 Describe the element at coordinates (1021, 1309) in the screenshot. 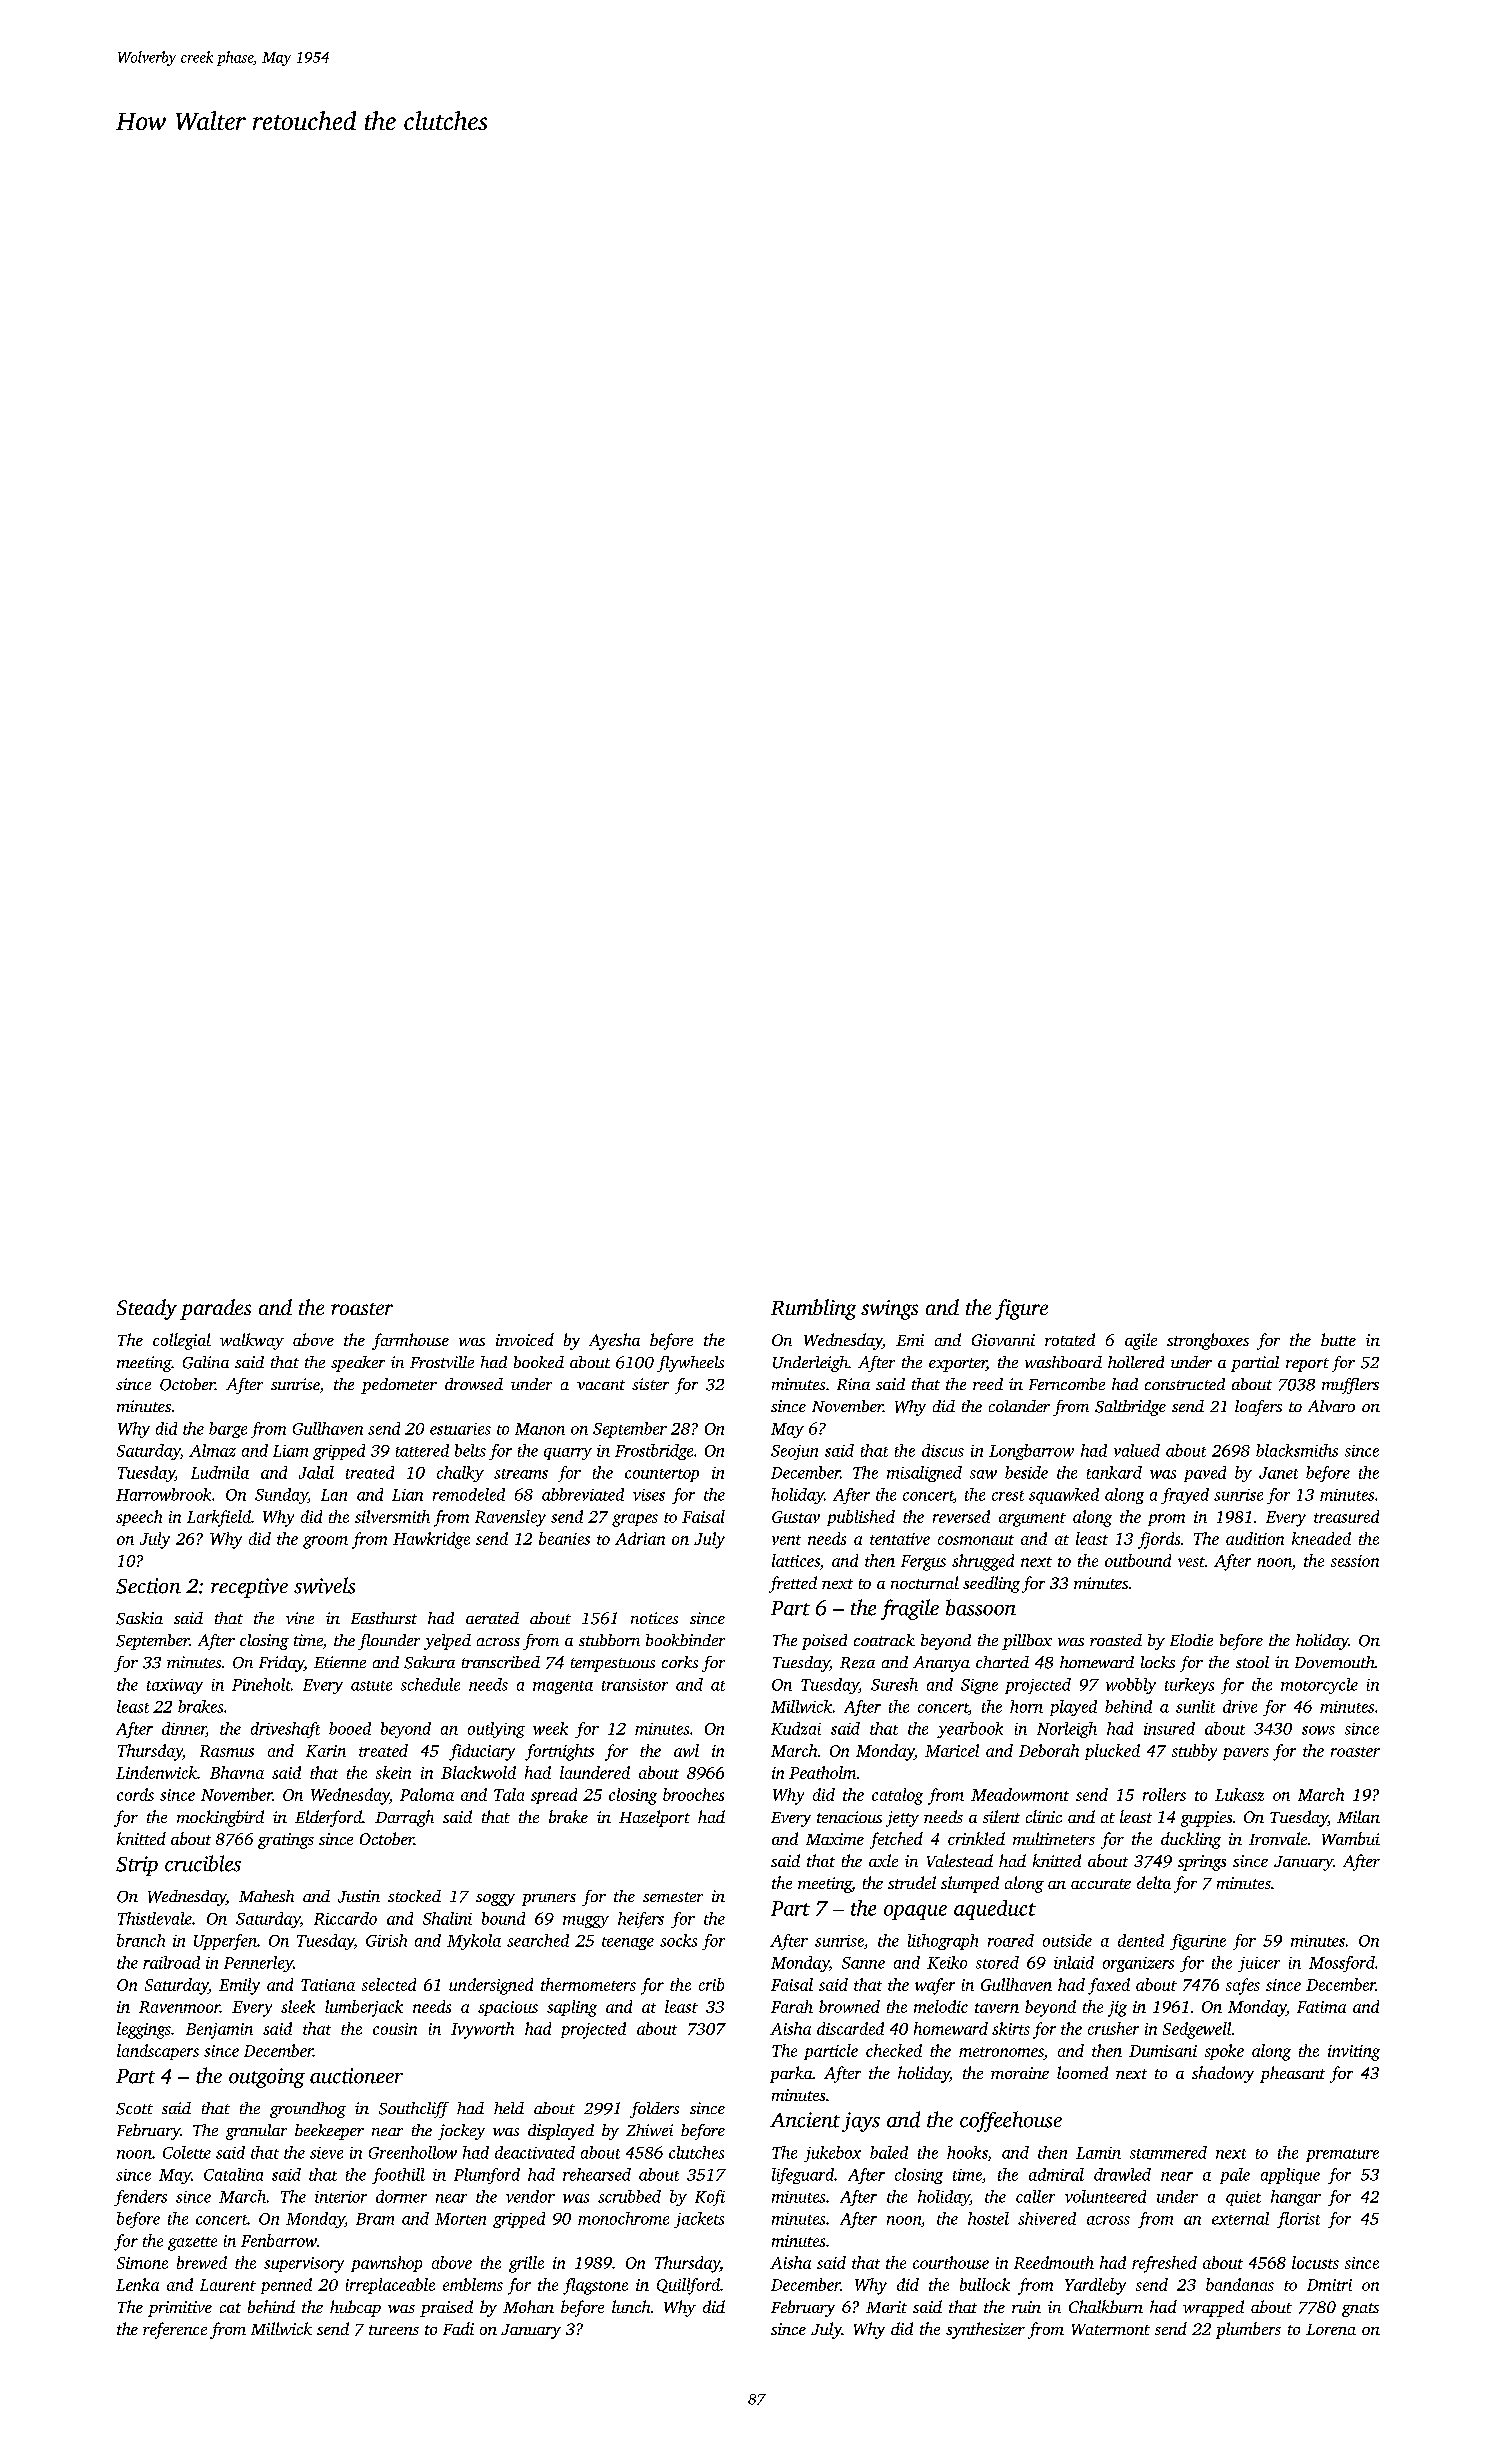

I see `figure` at that location.
